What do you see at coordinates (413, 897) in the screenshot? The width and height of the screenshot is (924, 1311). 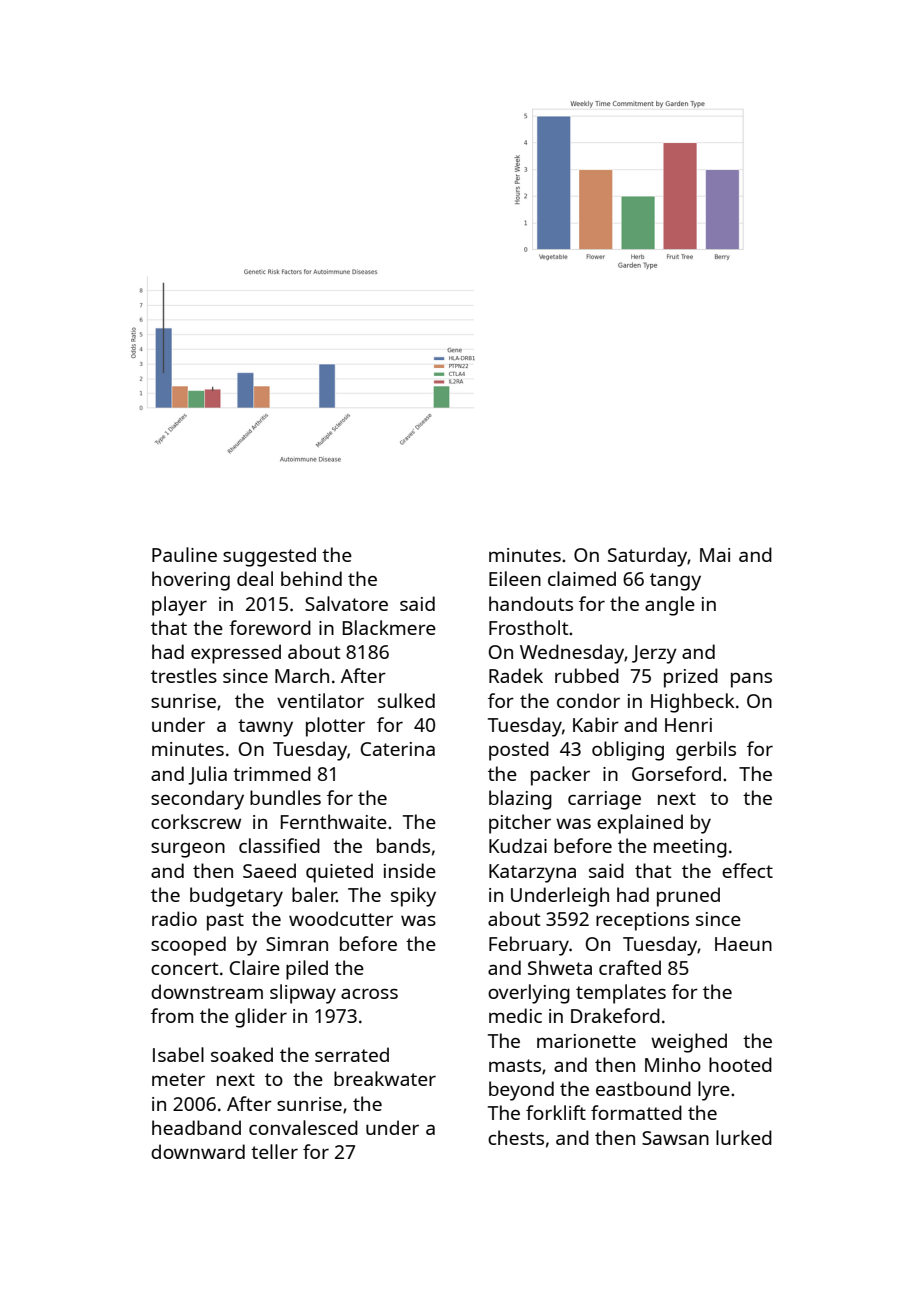 I see `spiky` at bounding box center [413, 897].
